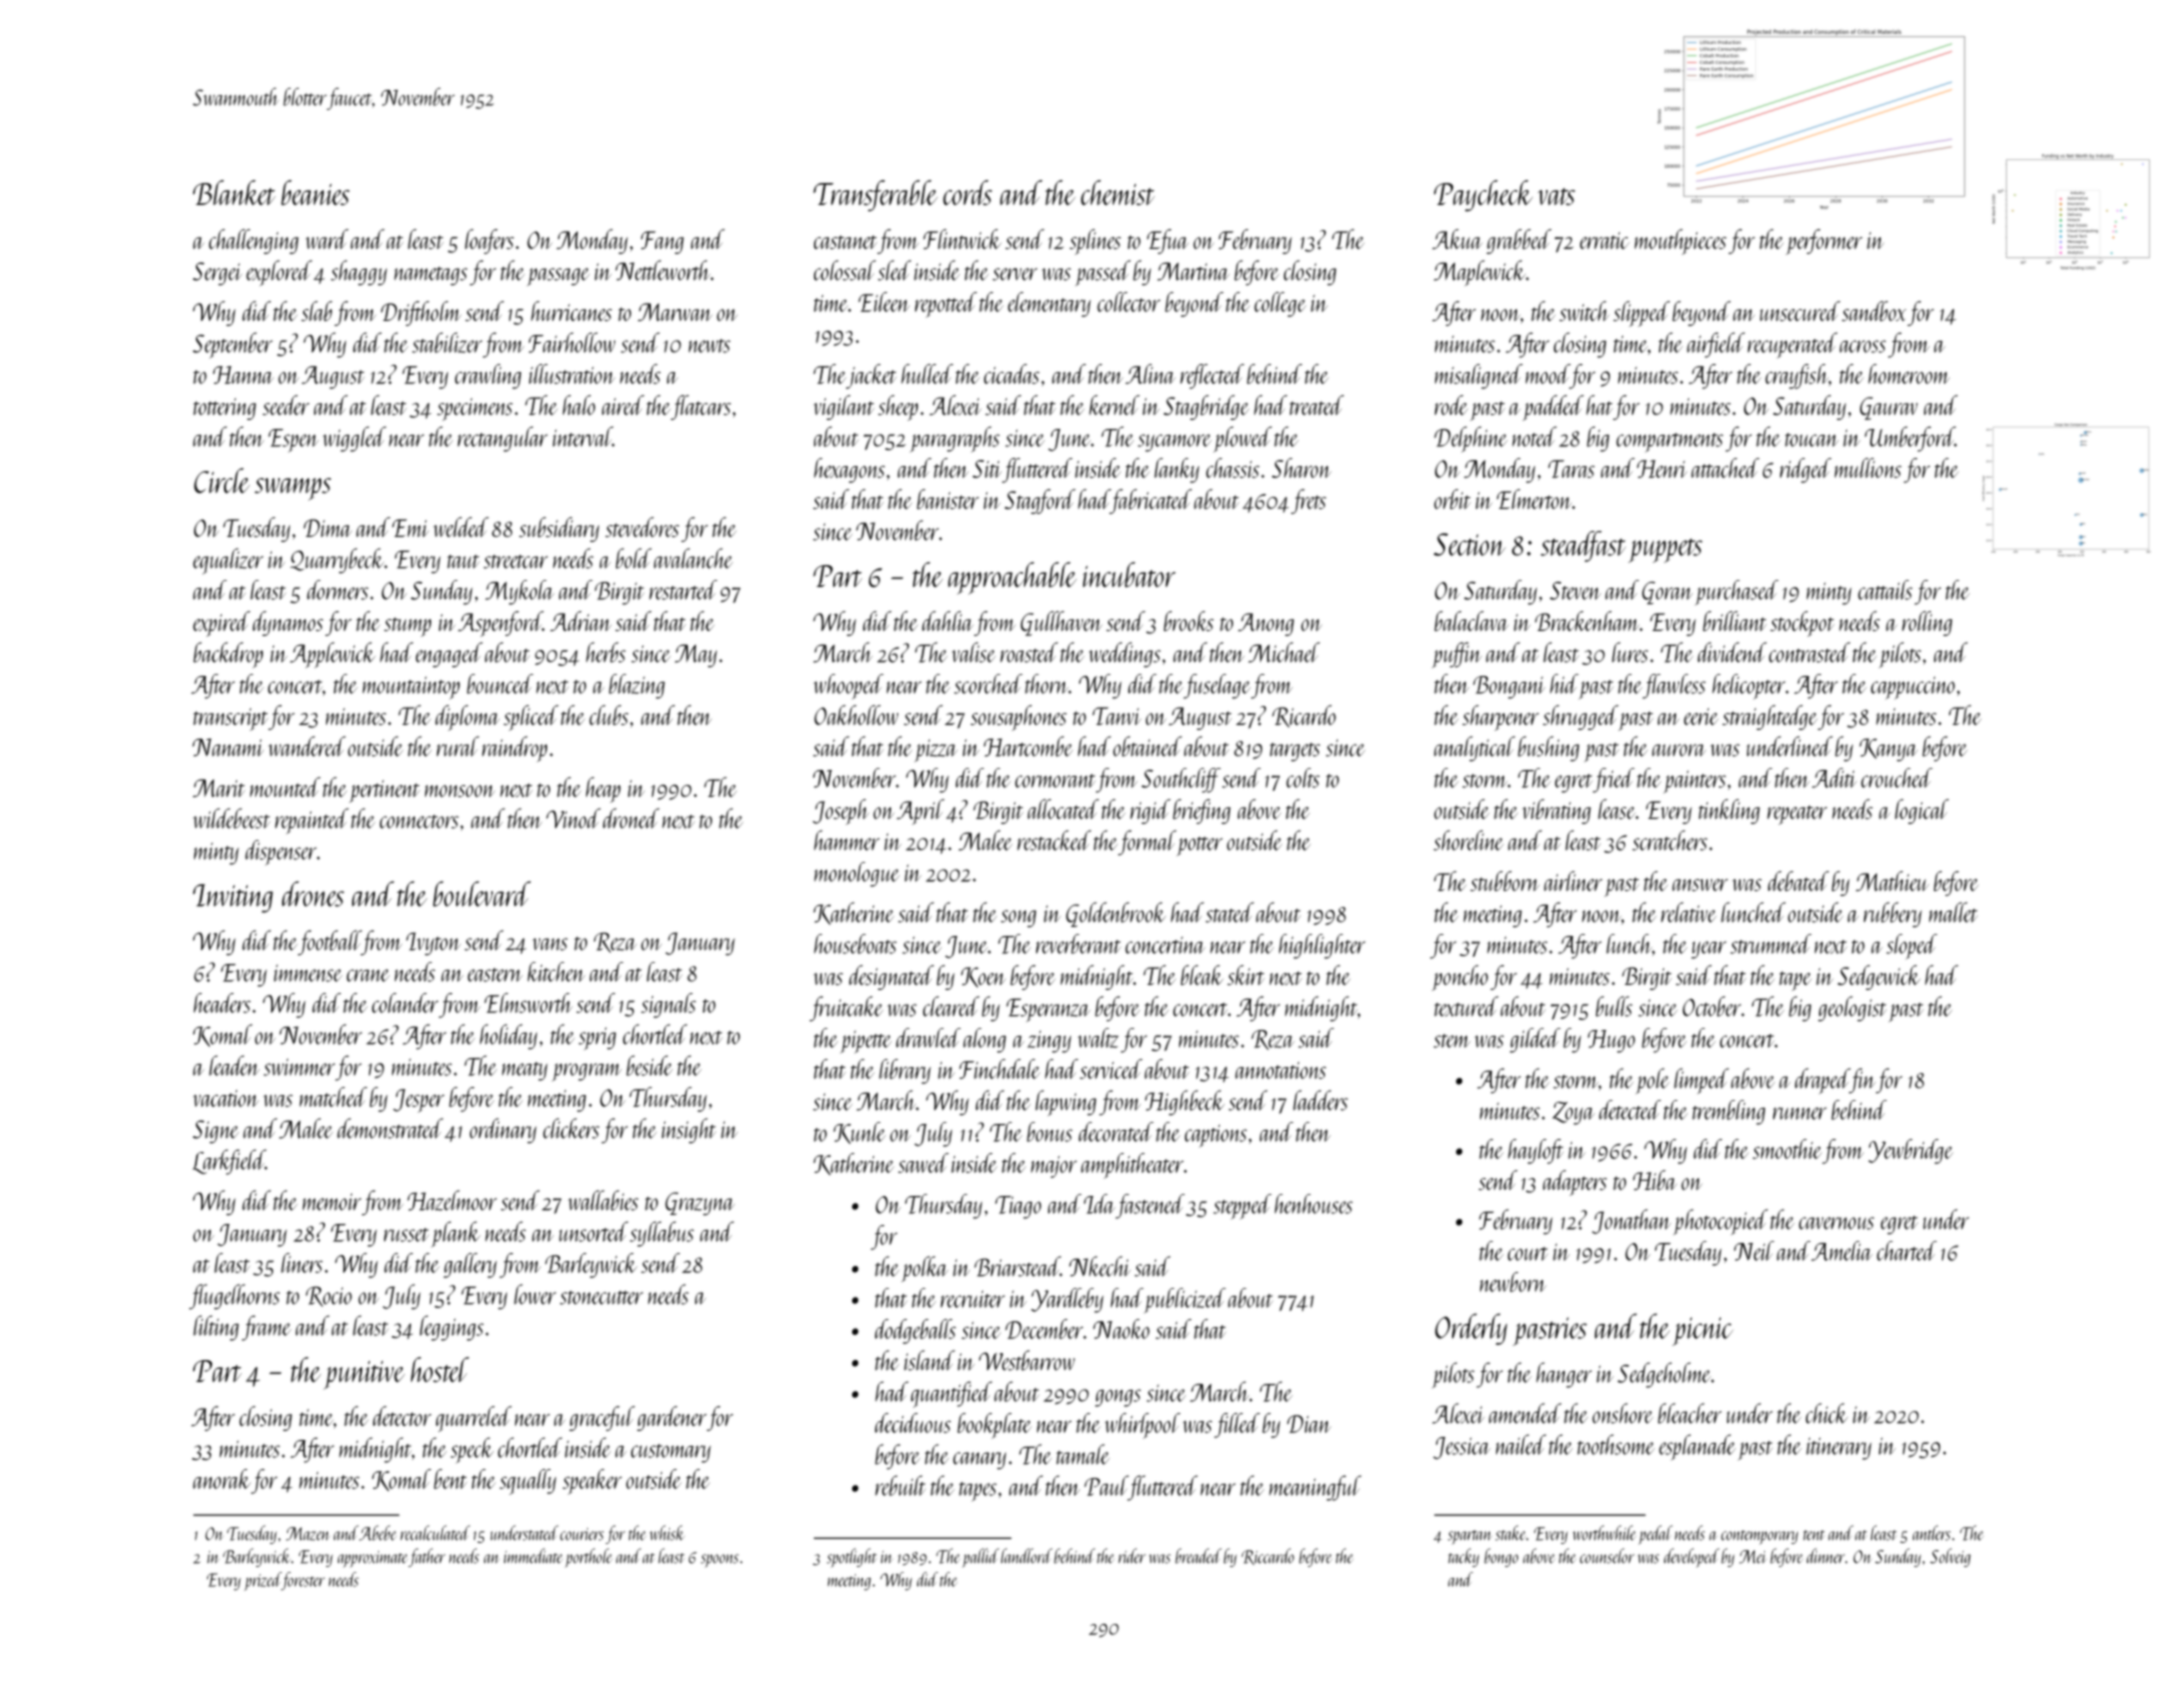 The width and height of the image is (2178, 1683). I want to click on Efua, so click(1167, 241).
